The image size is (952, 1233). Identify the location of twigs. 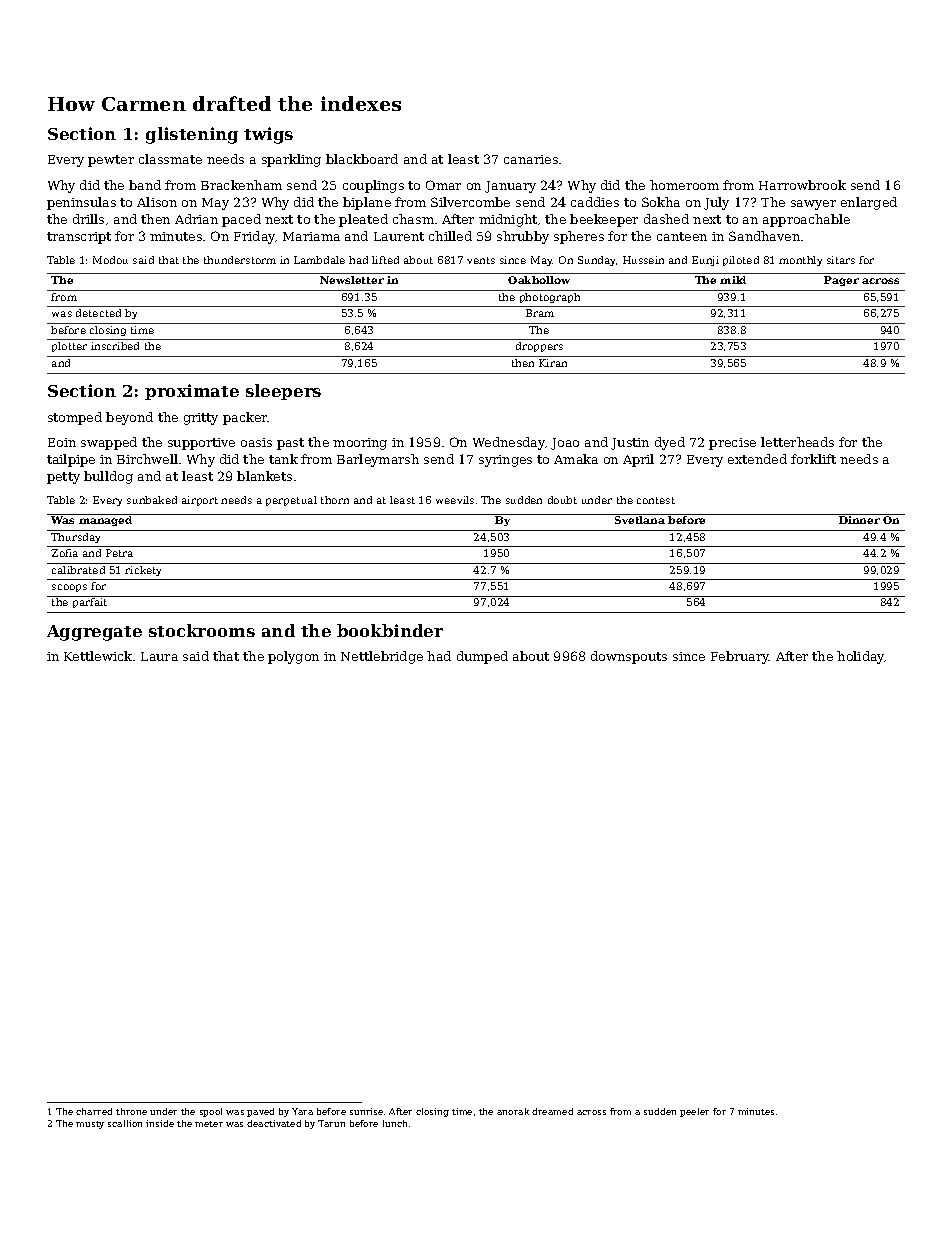
(268, 135).
